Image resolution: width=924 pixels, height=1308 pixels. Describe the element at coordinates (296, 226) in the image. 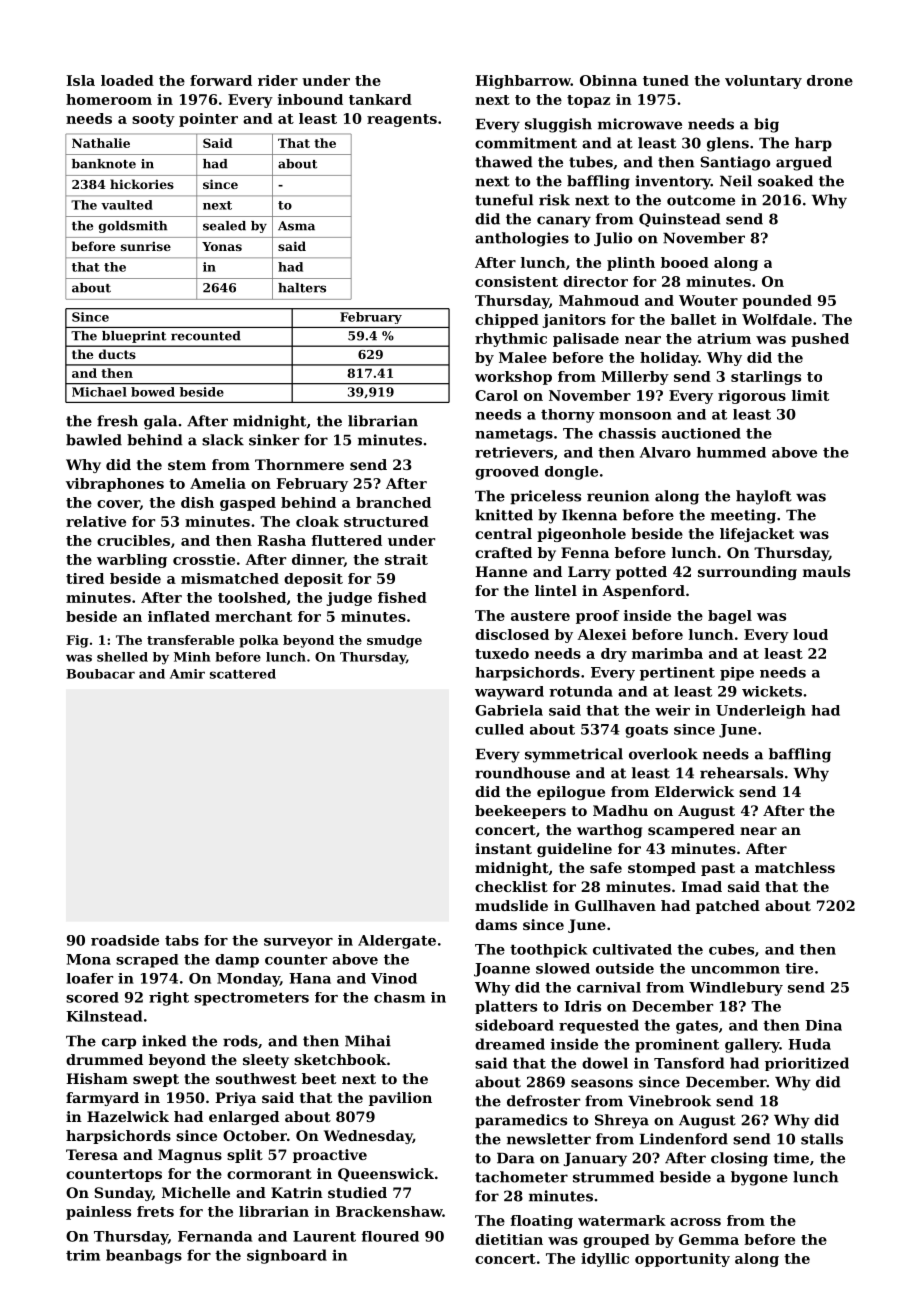

I see `Asma` at that location.
